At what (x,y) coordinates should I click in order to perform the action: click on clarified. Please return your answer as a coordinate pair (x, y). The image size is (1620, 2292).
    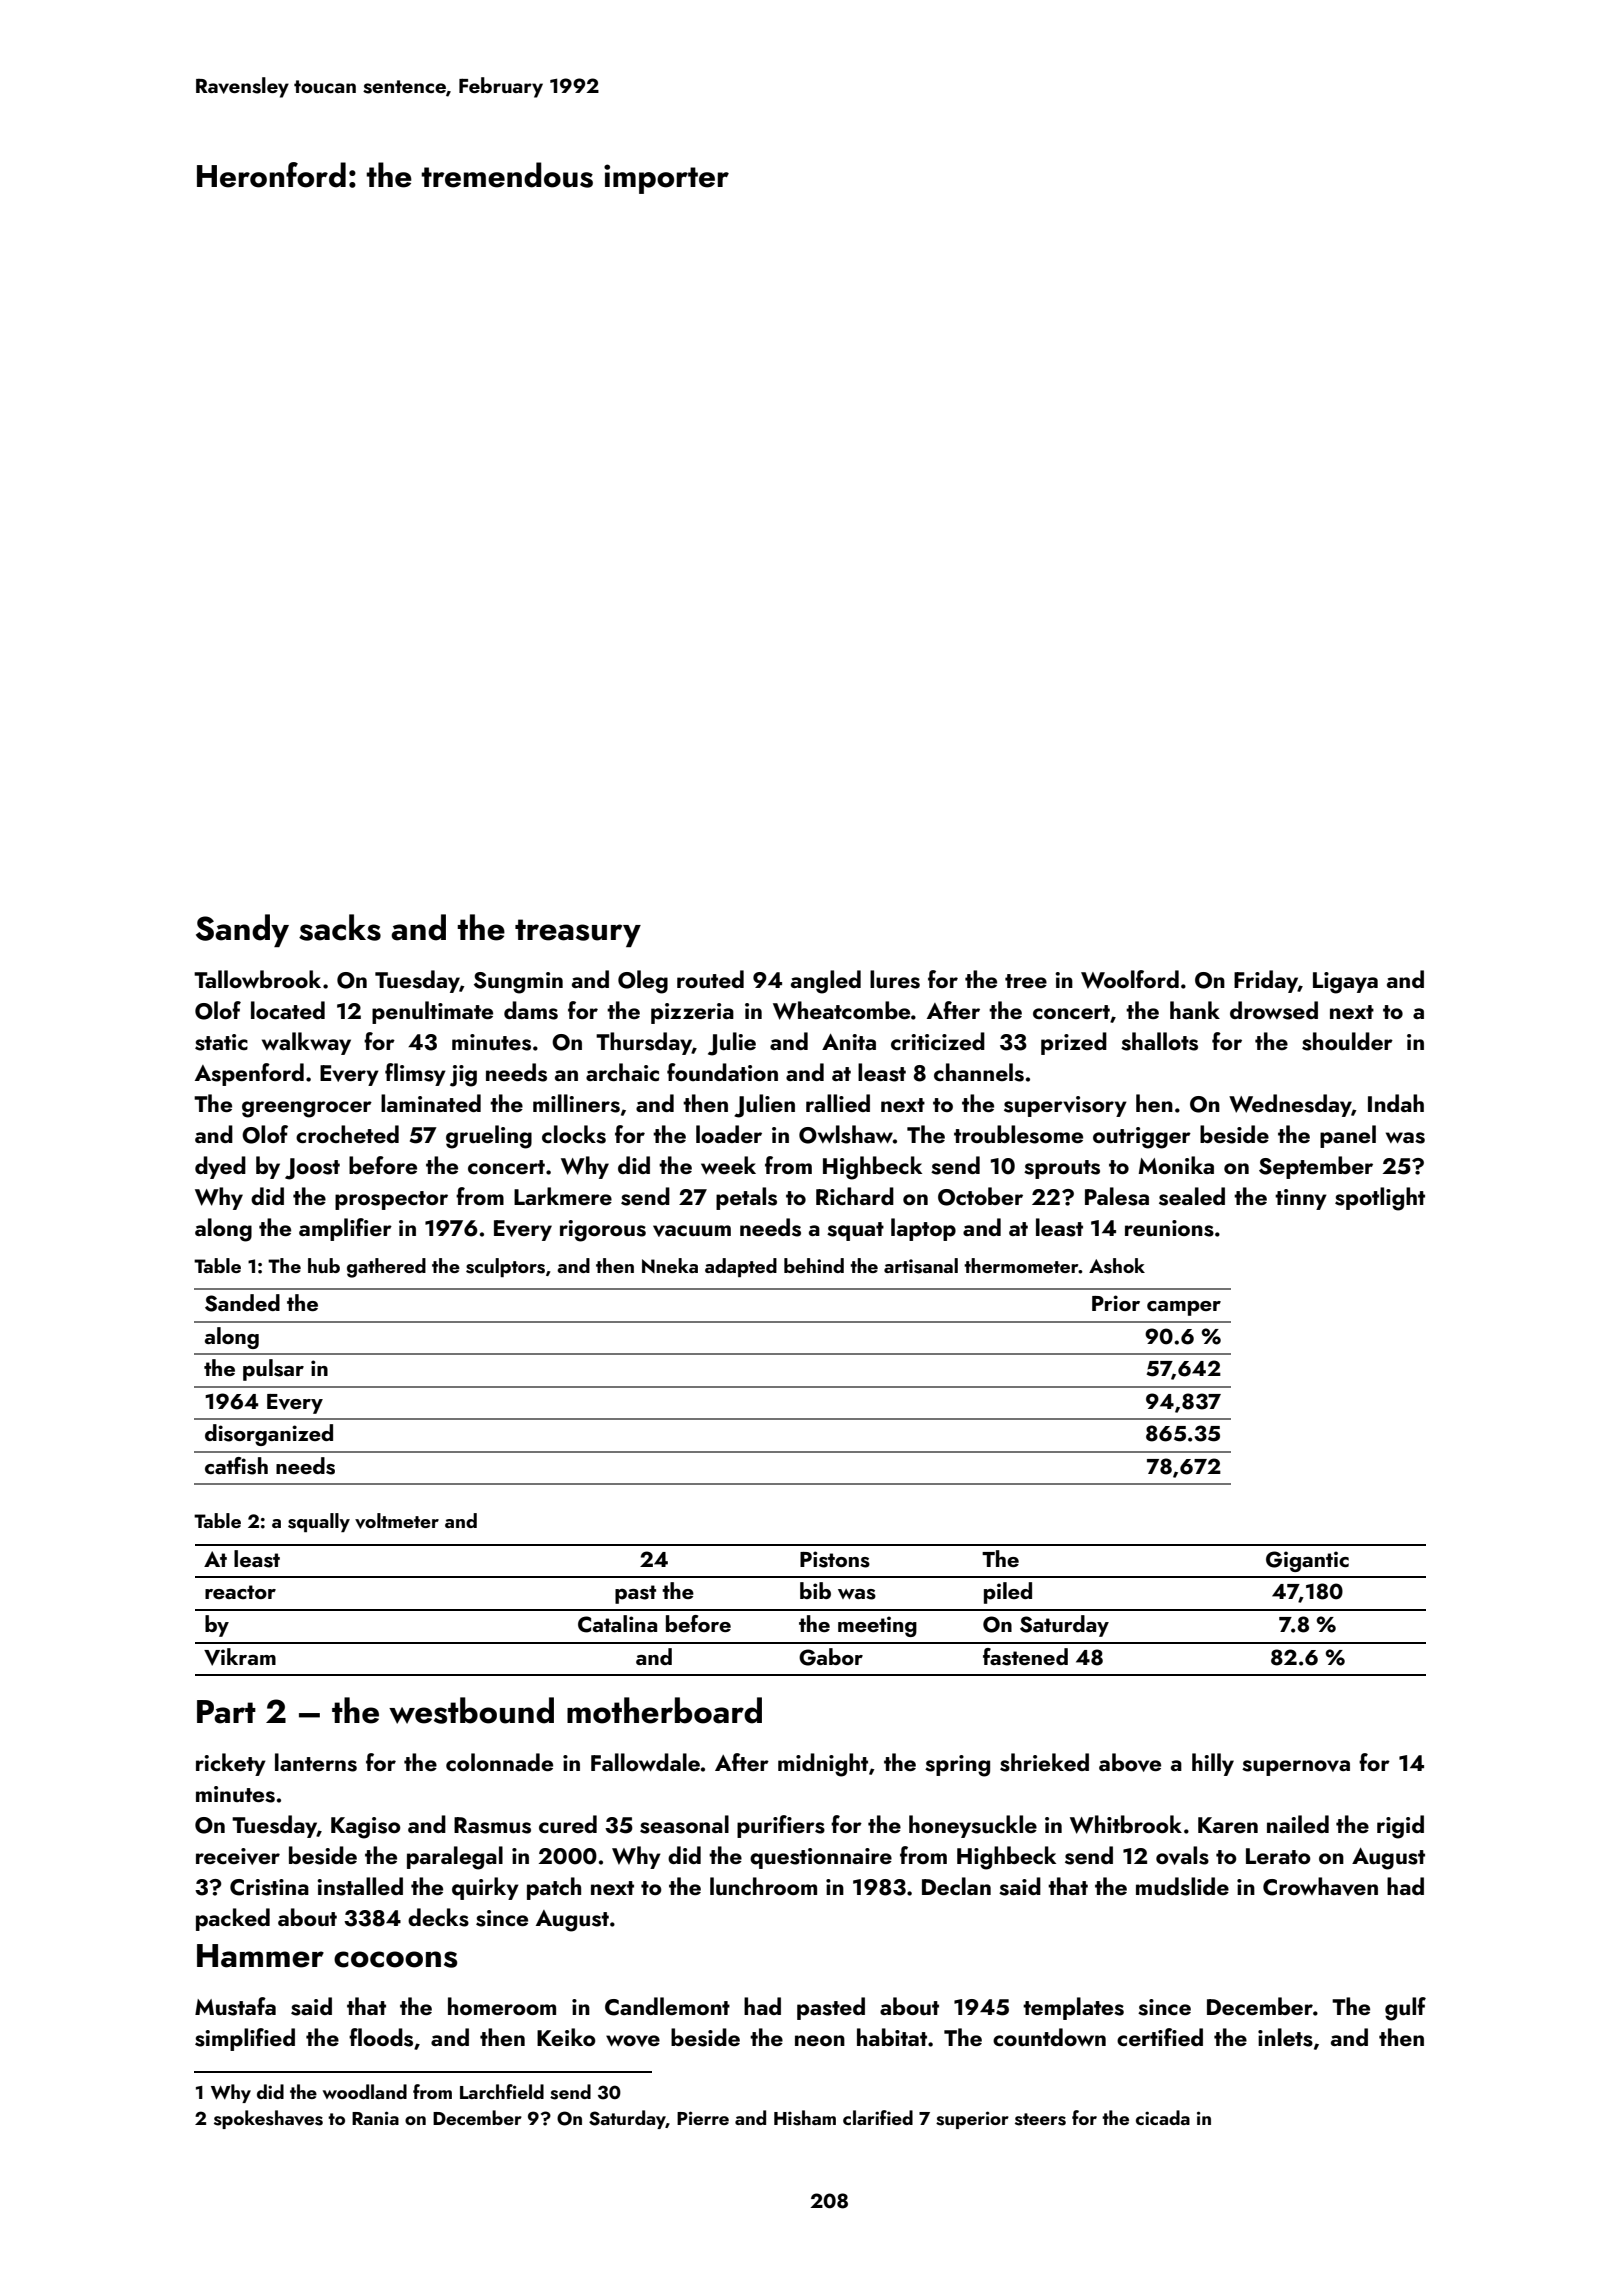
    Looking at the image, I should click on (878, 2117).
